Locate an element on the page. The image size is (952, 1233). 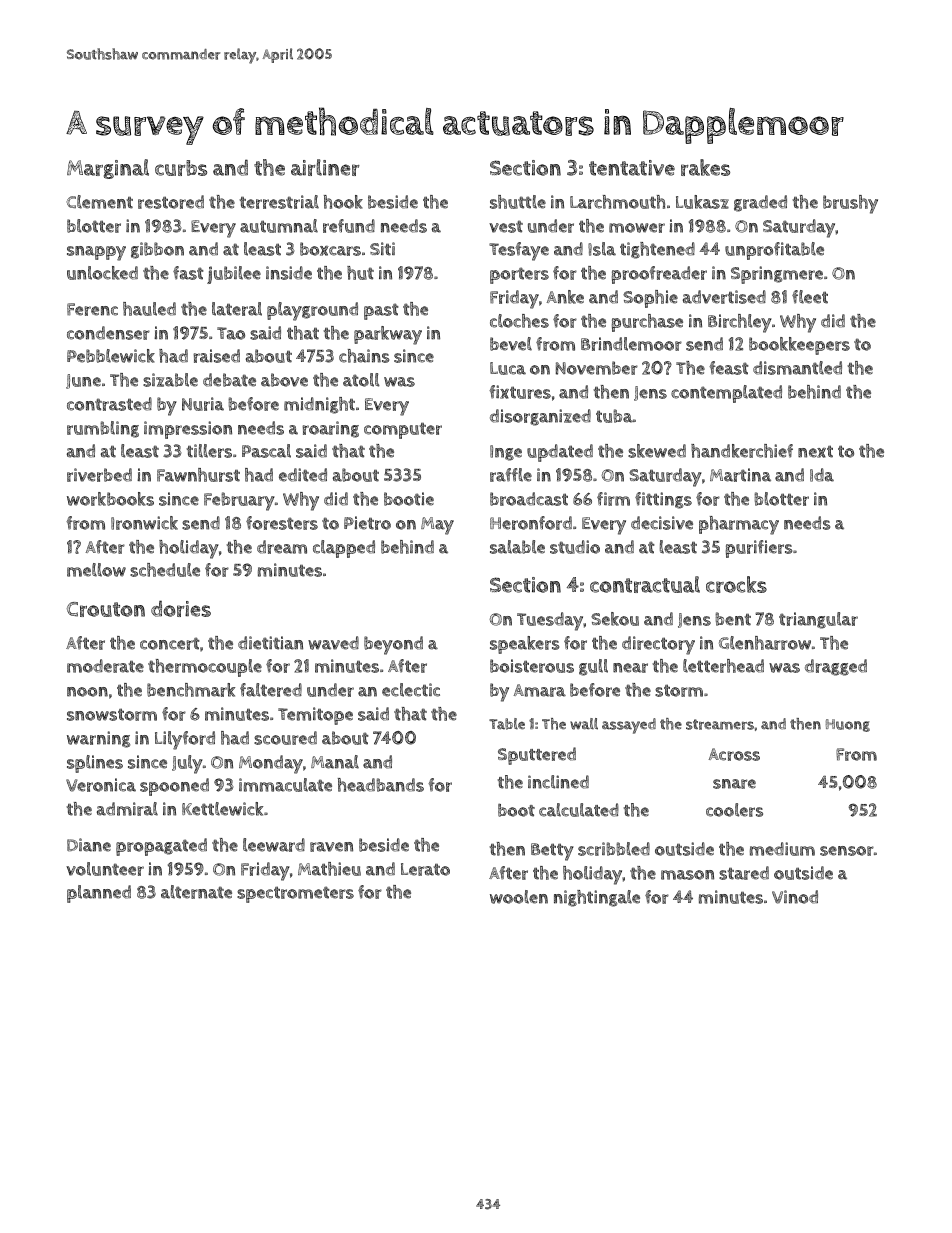
Clement is located at coordinates (99, 202).
